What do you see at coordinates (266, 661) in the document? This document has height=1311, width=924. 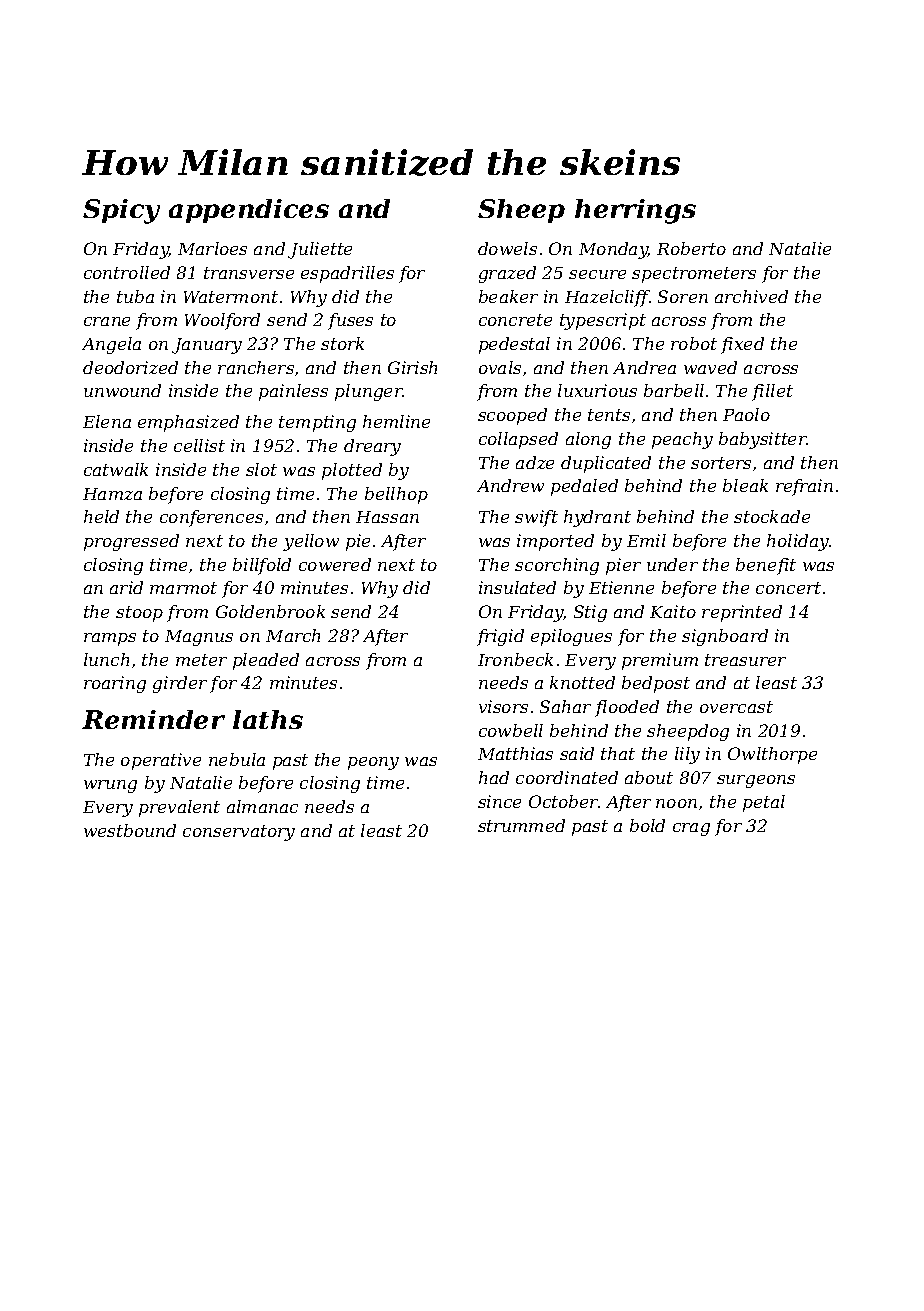 I see `pleaded` at bounding box center [266, 661].
